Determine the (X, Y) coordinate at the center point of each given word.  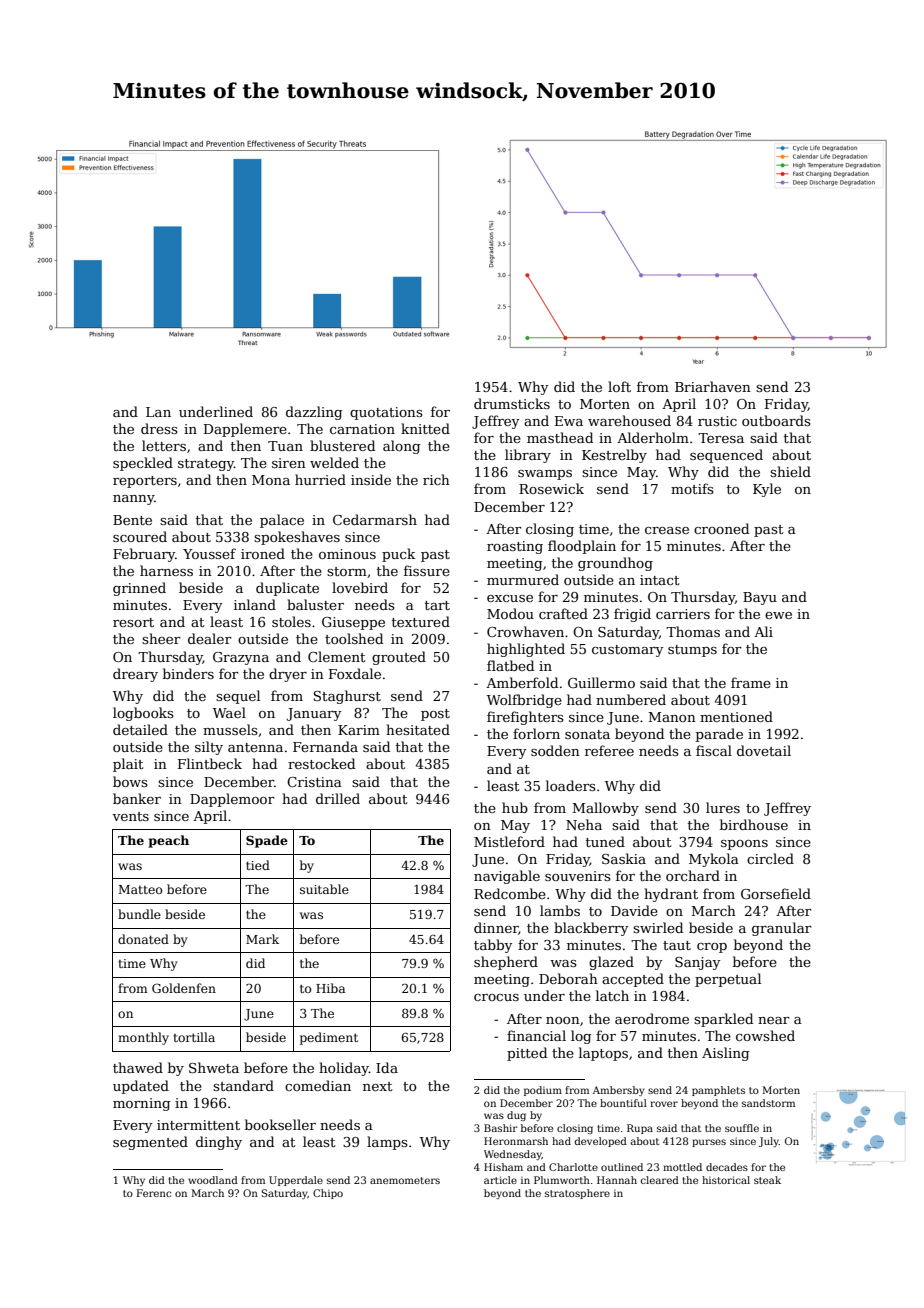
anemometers (405, 1180)
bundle (139, 914)
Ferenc (154, 1193)
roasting (515, 547)
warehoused (629, 420)
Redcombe (510, 893)
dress (159, 428)
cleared (660, 1180)
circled (770, 858)
